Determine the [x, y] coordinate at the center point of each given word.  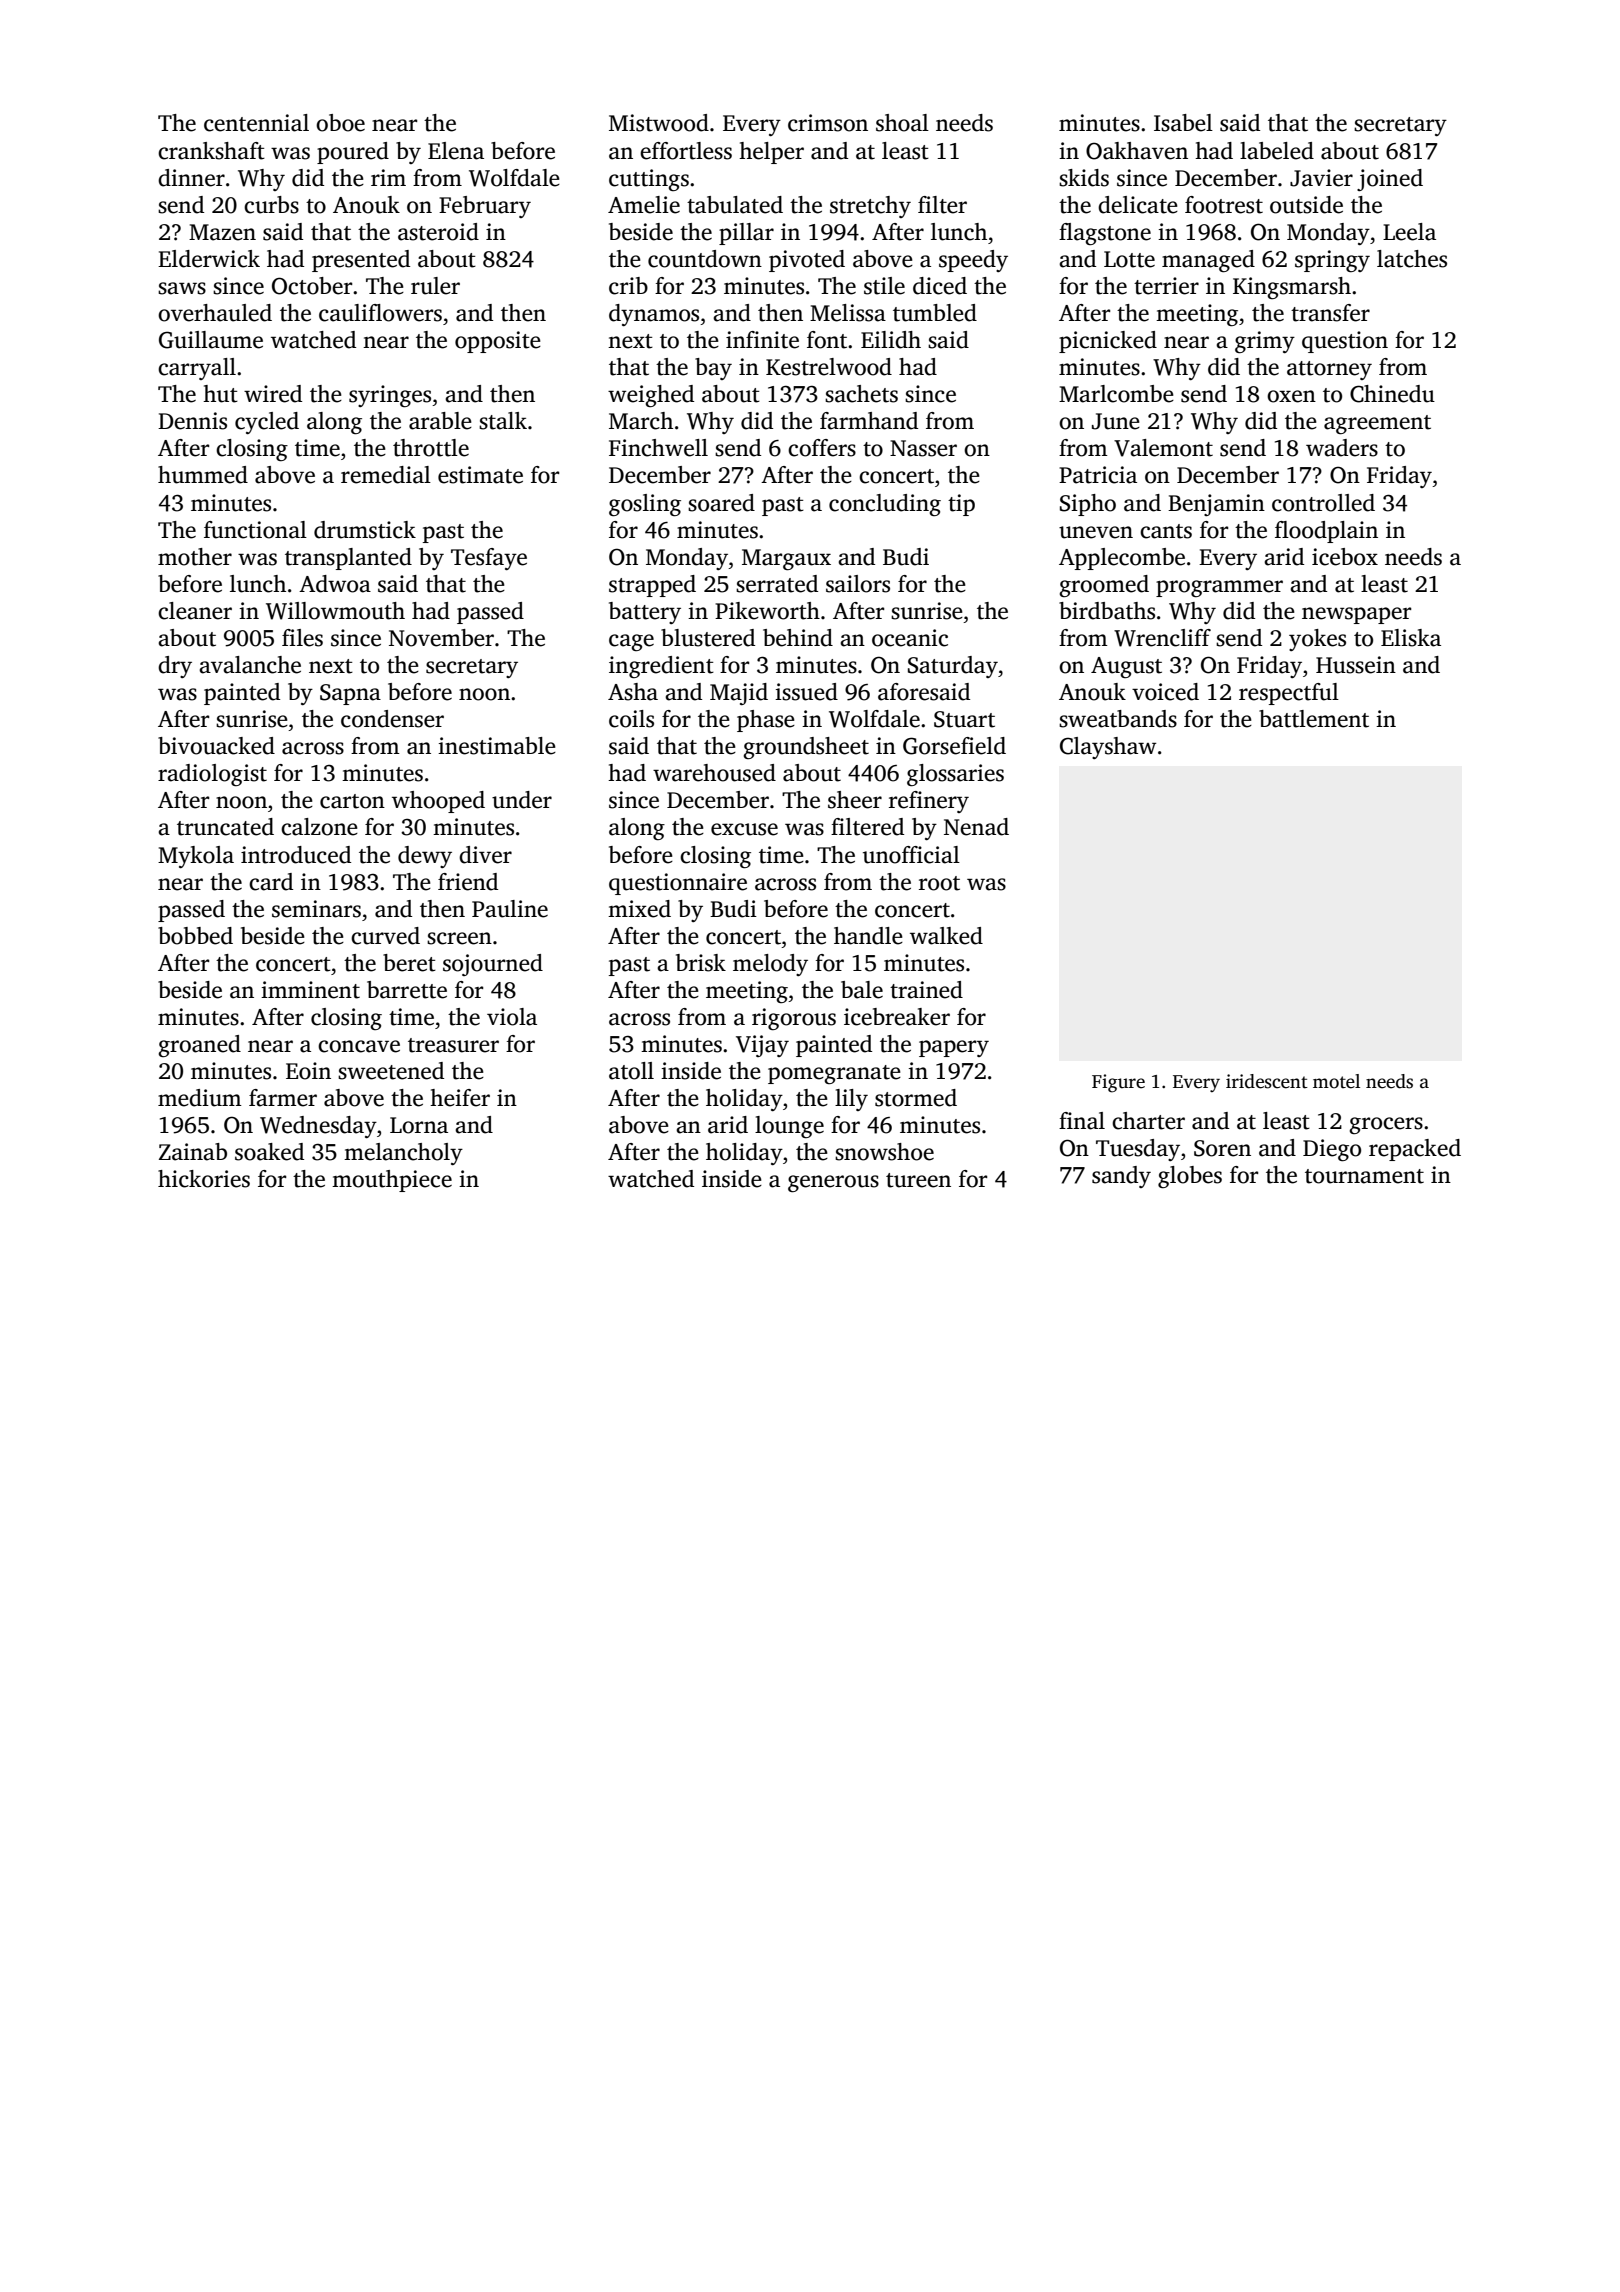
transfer [1330, 313]
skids [1084, 178]
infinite [762, 340]
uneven [1096, 532]
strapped [652, 586]
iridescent [1267, 1081]
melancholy [403, 1154]
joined [1390, 180]
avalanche [250, 665]
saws [182, 288]
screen [459, 938]
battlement [1314, 719]
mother [195, 557]
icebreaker [897, 1017]
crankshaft [211, 151]
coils [631, 719]
